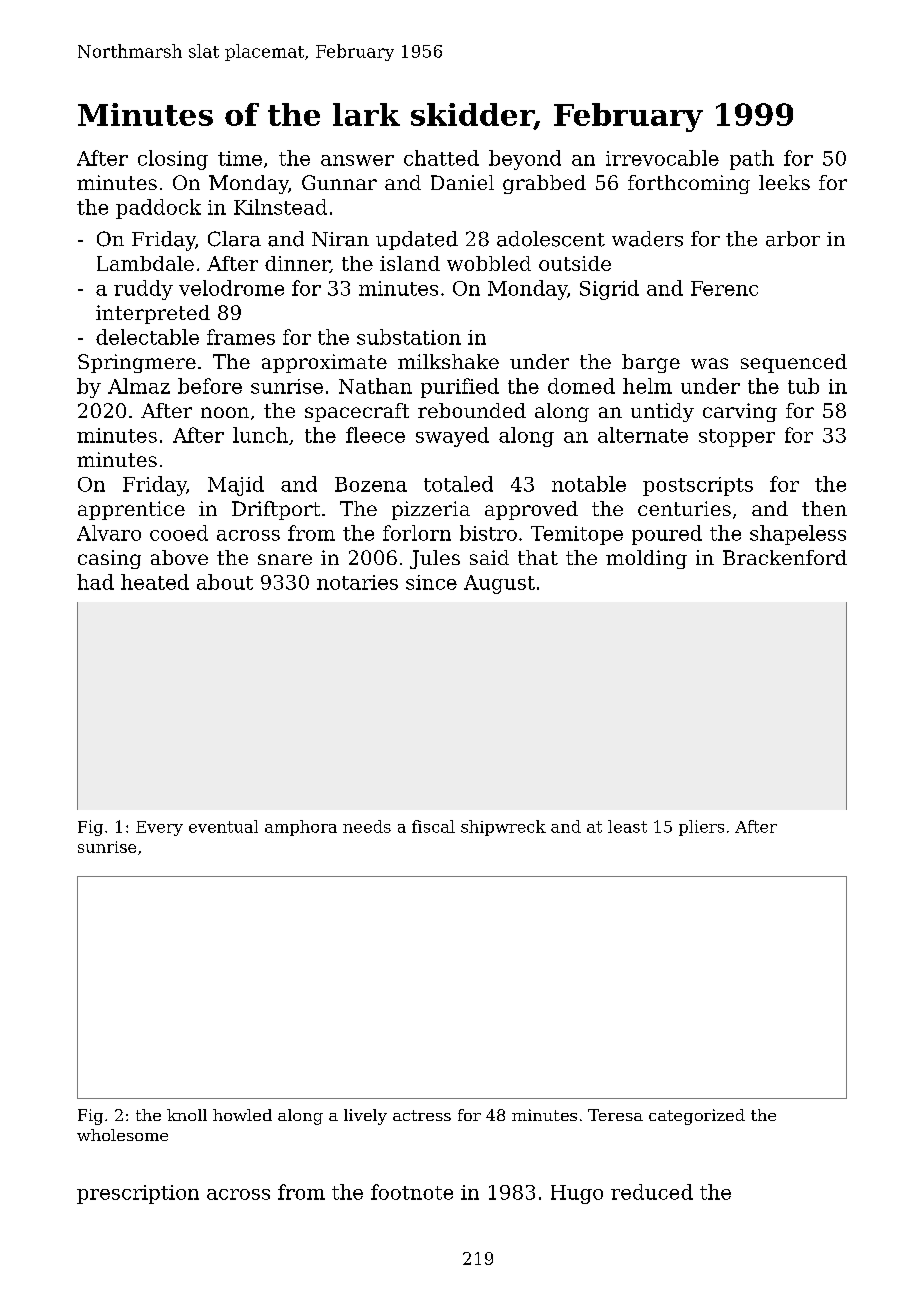  Describe the element at coordinates (145, 263) in the screenshot. I see `Lambdale` at that location.
